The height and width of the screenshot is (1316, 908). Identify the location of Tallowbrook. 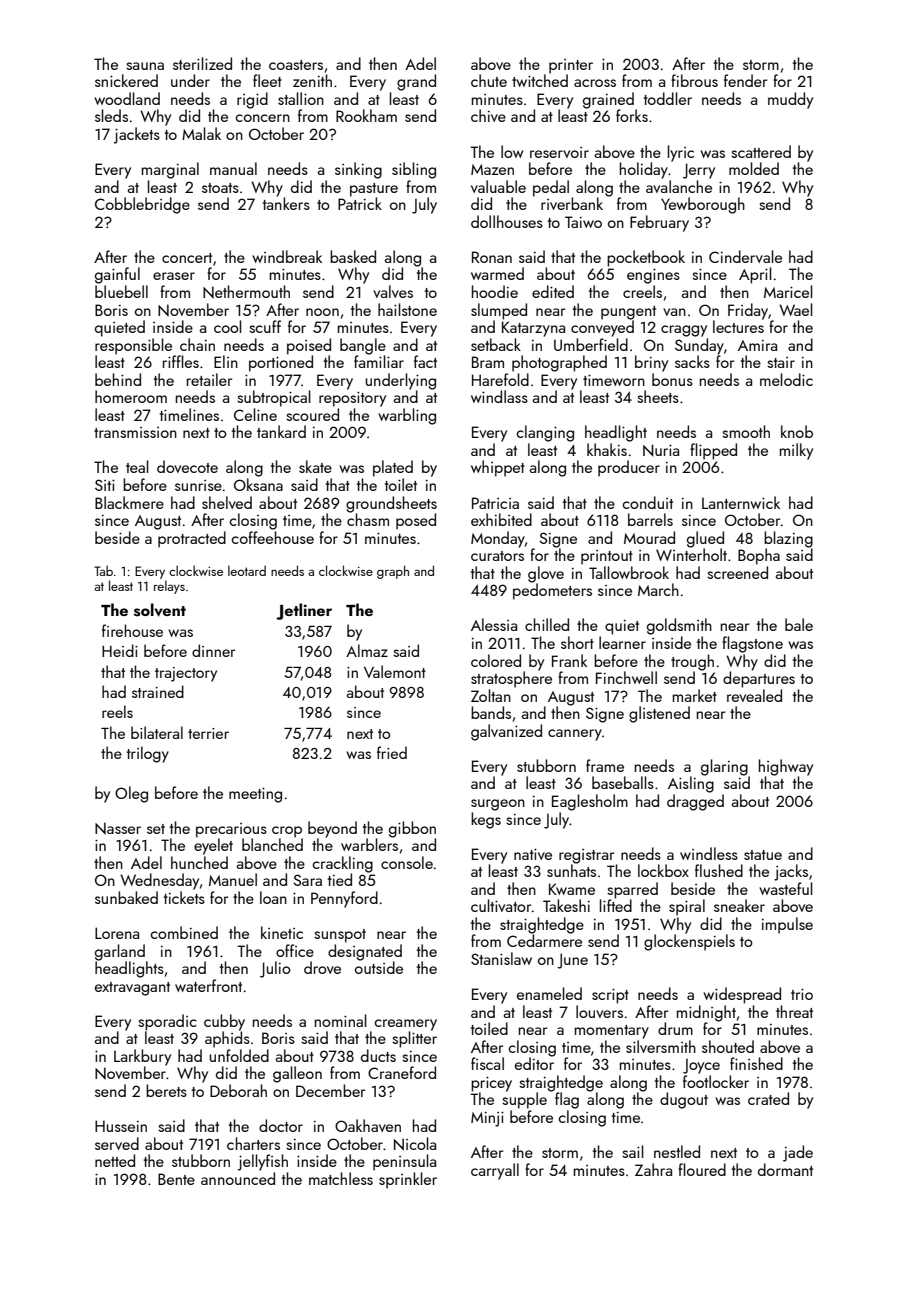
(629, 572).
